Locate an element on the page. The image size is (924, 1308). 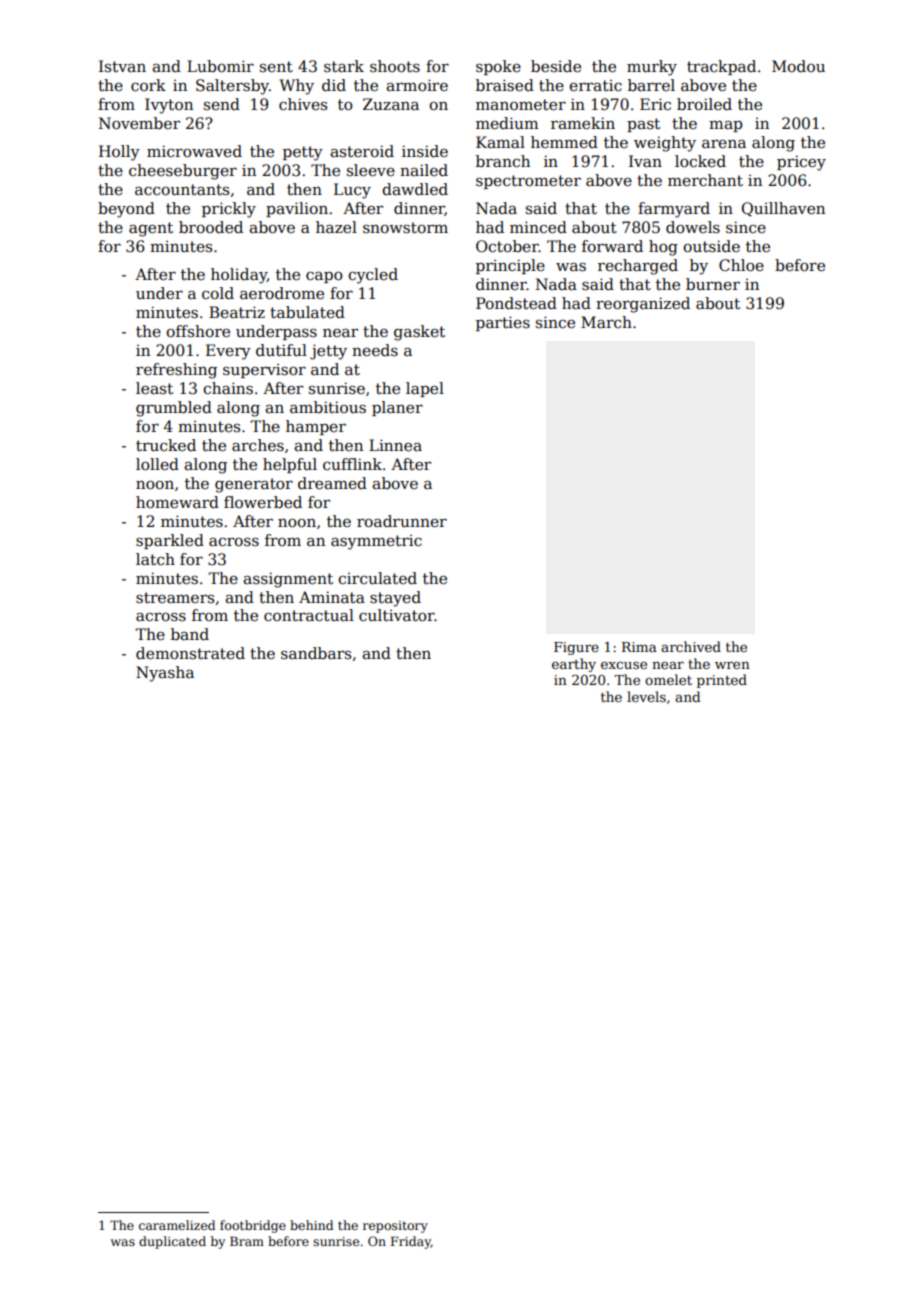
pavilion is located at coordinates (297, 209).
